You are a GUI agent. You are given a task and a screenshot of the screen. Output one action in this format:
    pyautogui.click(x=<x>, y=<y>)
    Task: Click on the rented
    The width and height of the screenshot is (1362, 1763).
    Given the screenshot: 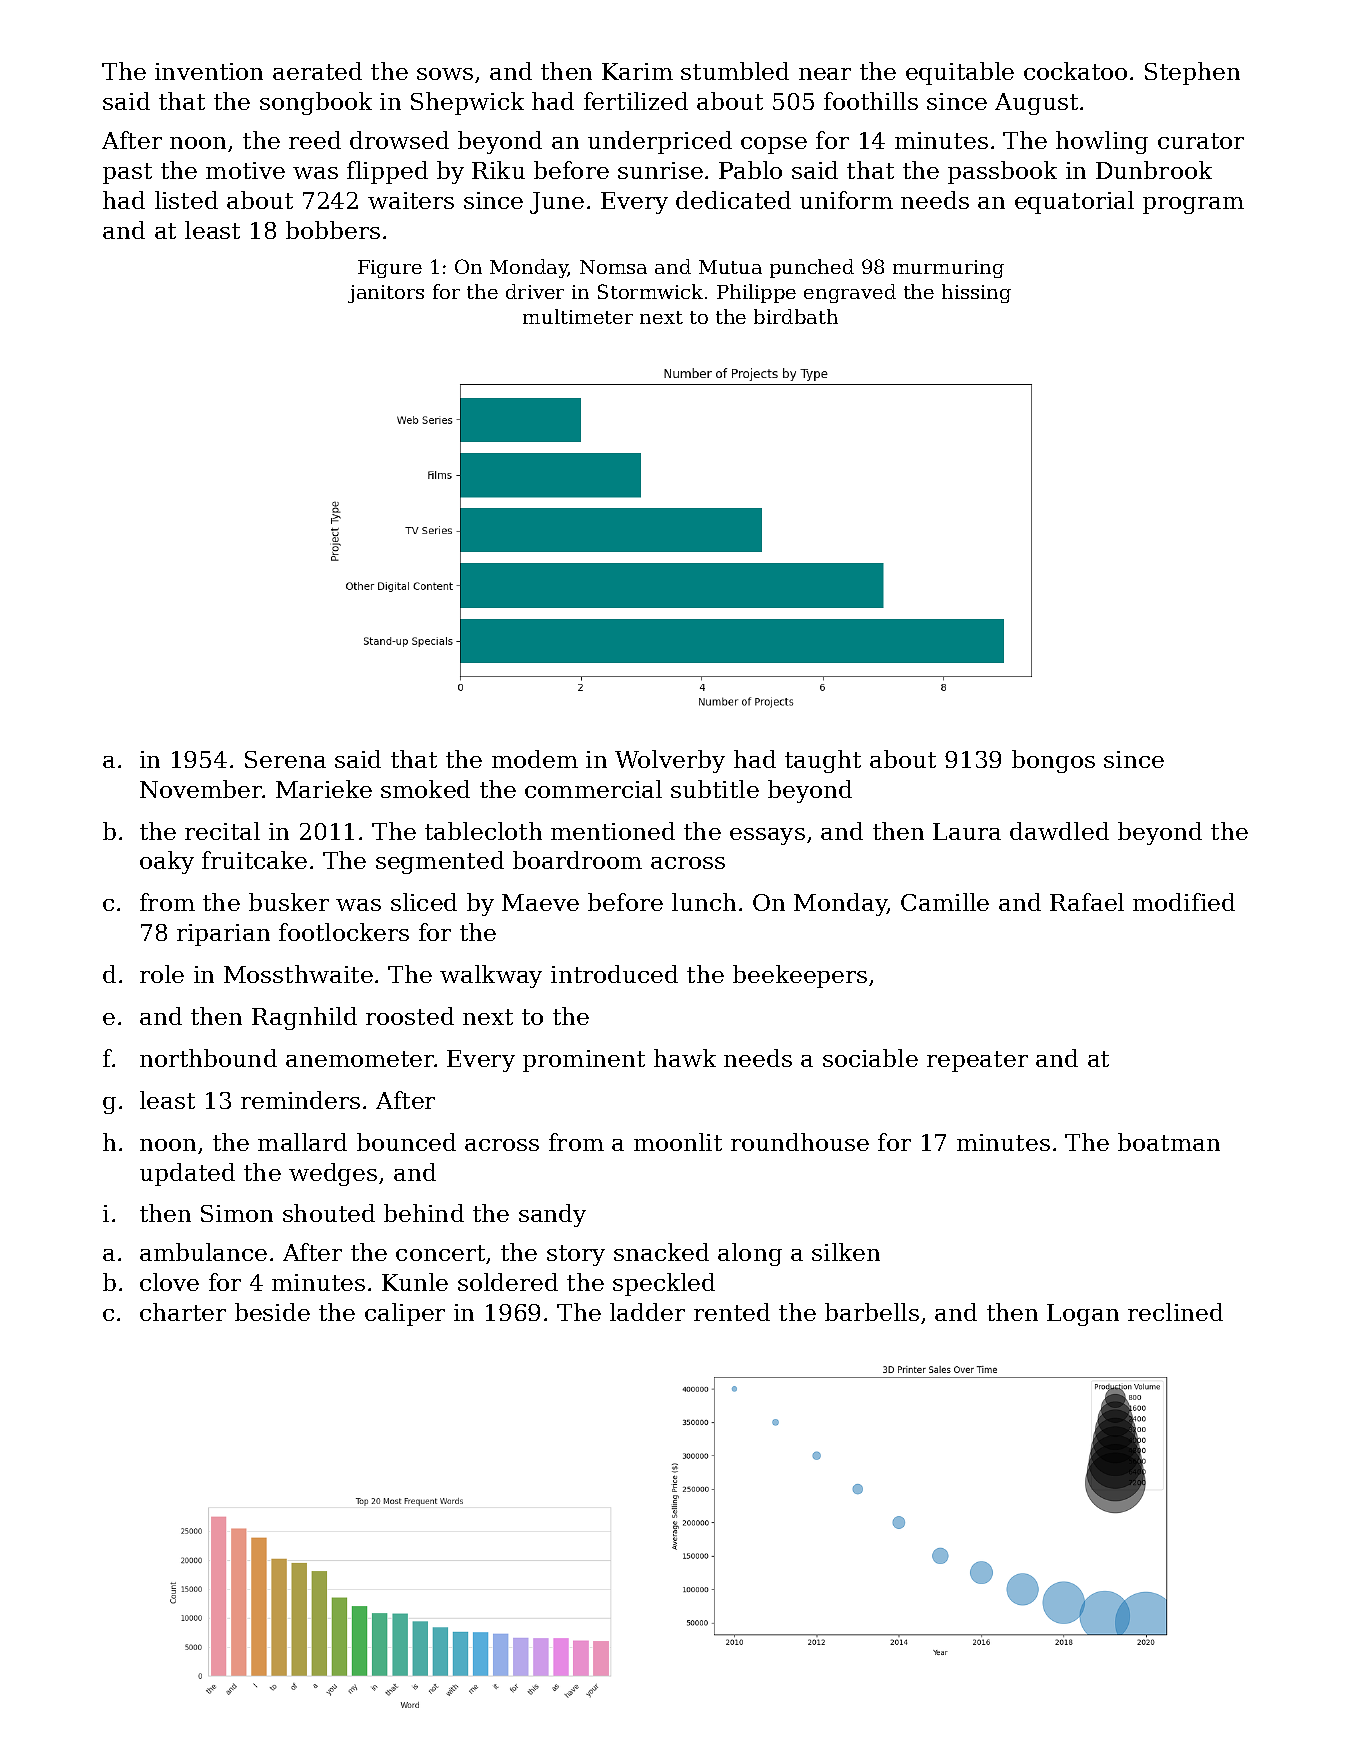 What is the action you would take?
    pyautogui.click(x=732, y=1312)
